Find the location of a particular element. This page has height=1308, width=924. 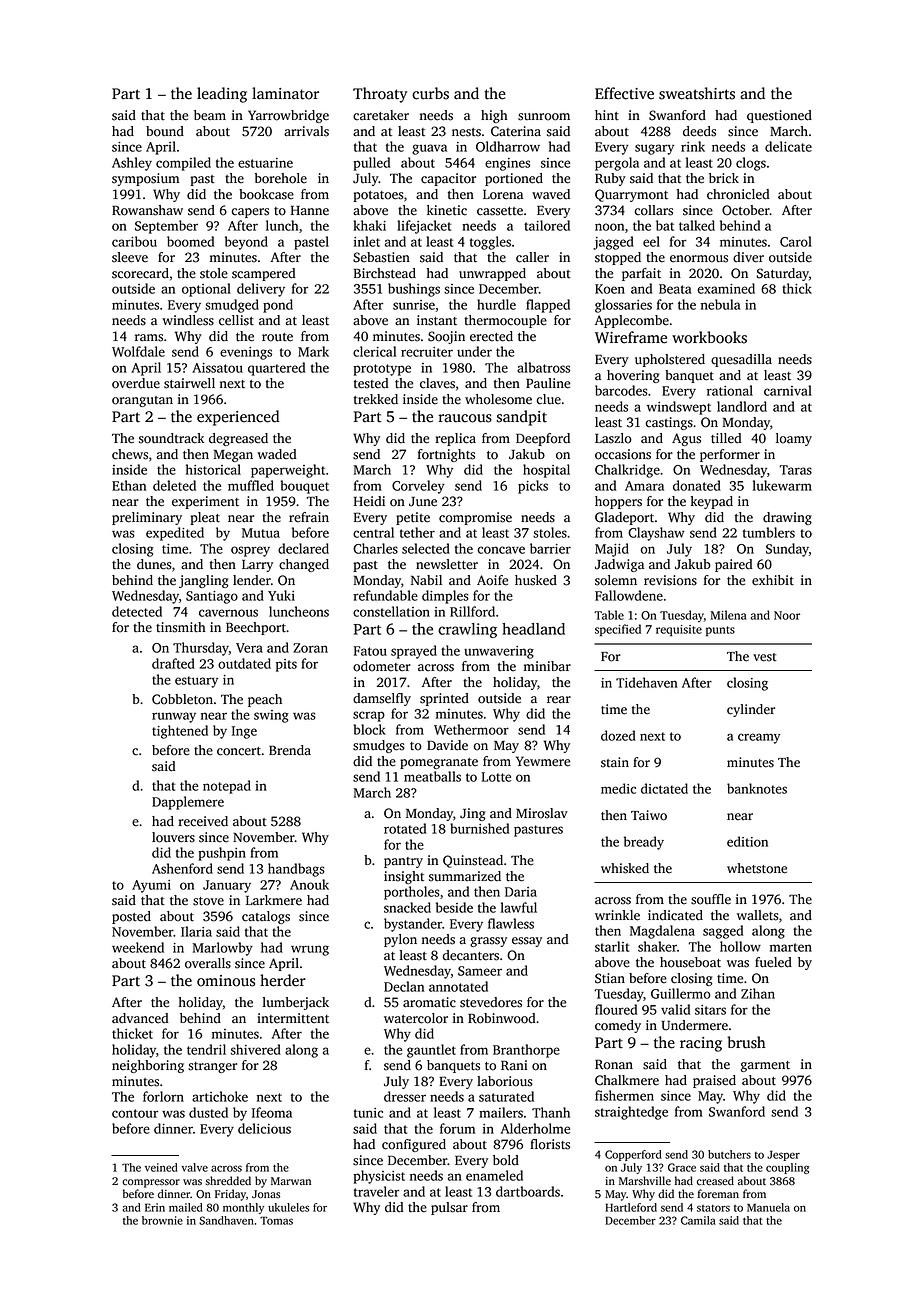

Carol is located at coordinates (796, 241).
